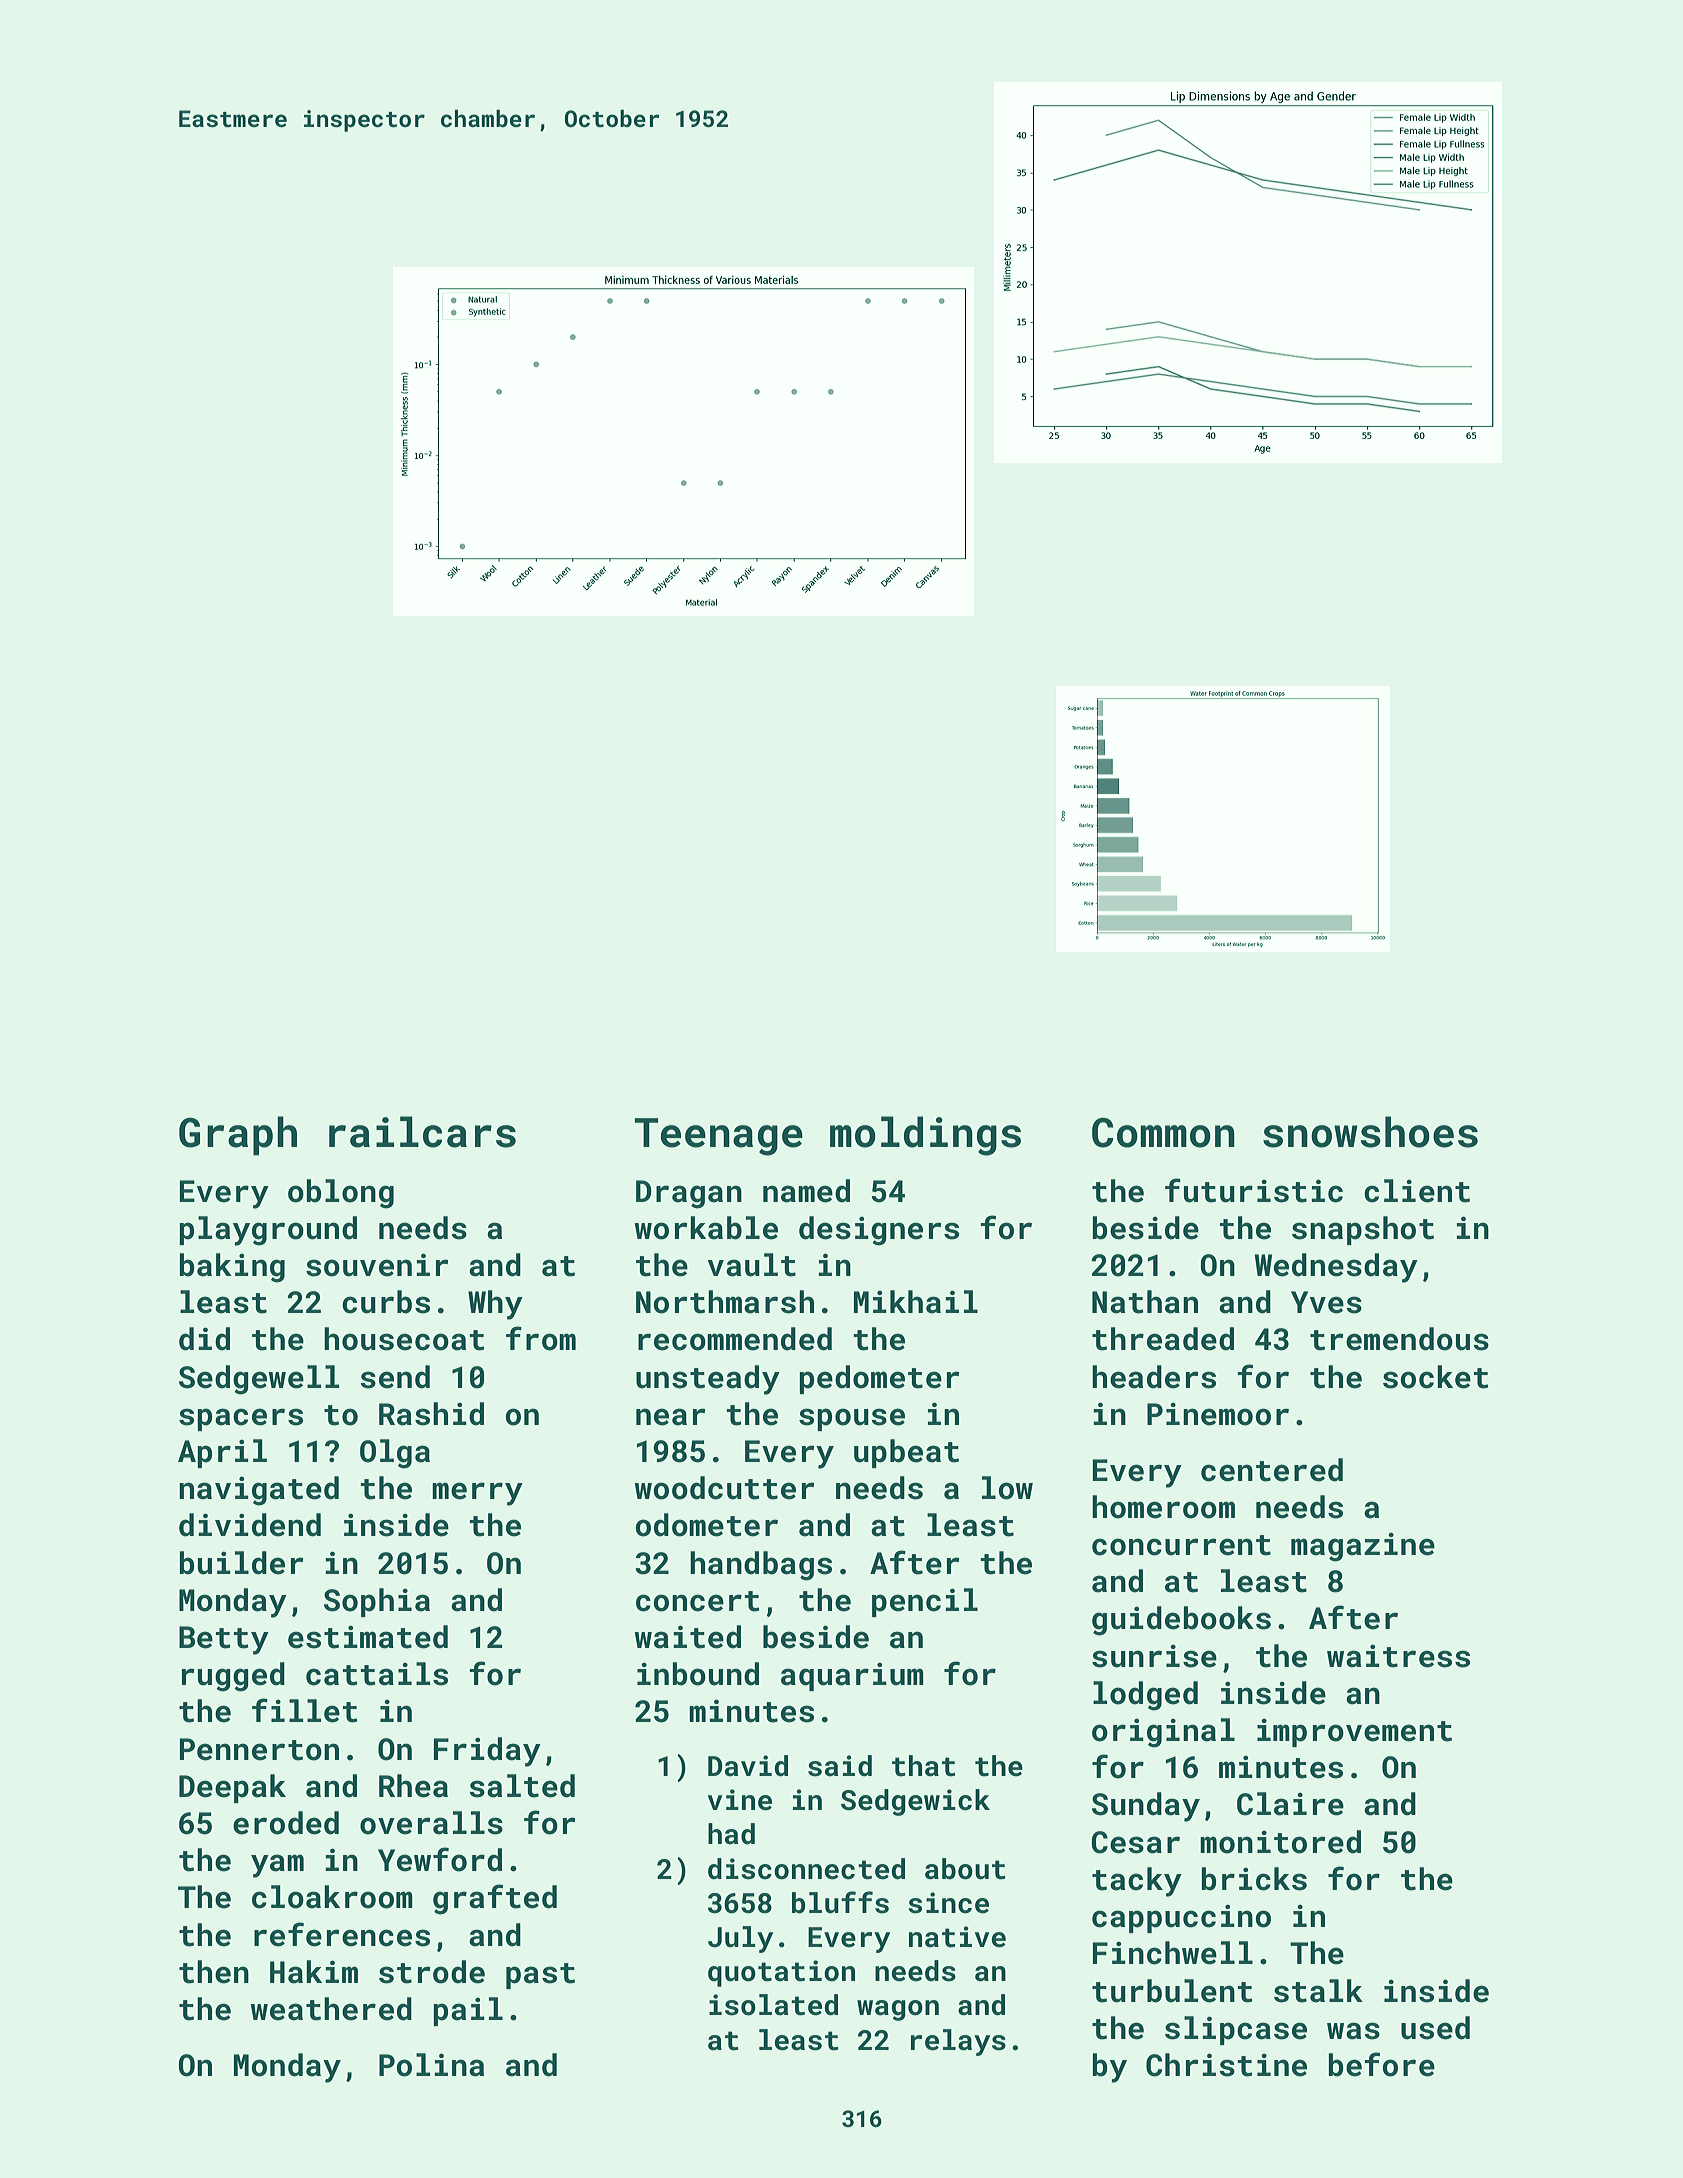 The height and width of the screenshot is (2178, 1683). Describe the element at coordinates (259, 1749) in the screenshot. I see `Pennerton` at that location.
